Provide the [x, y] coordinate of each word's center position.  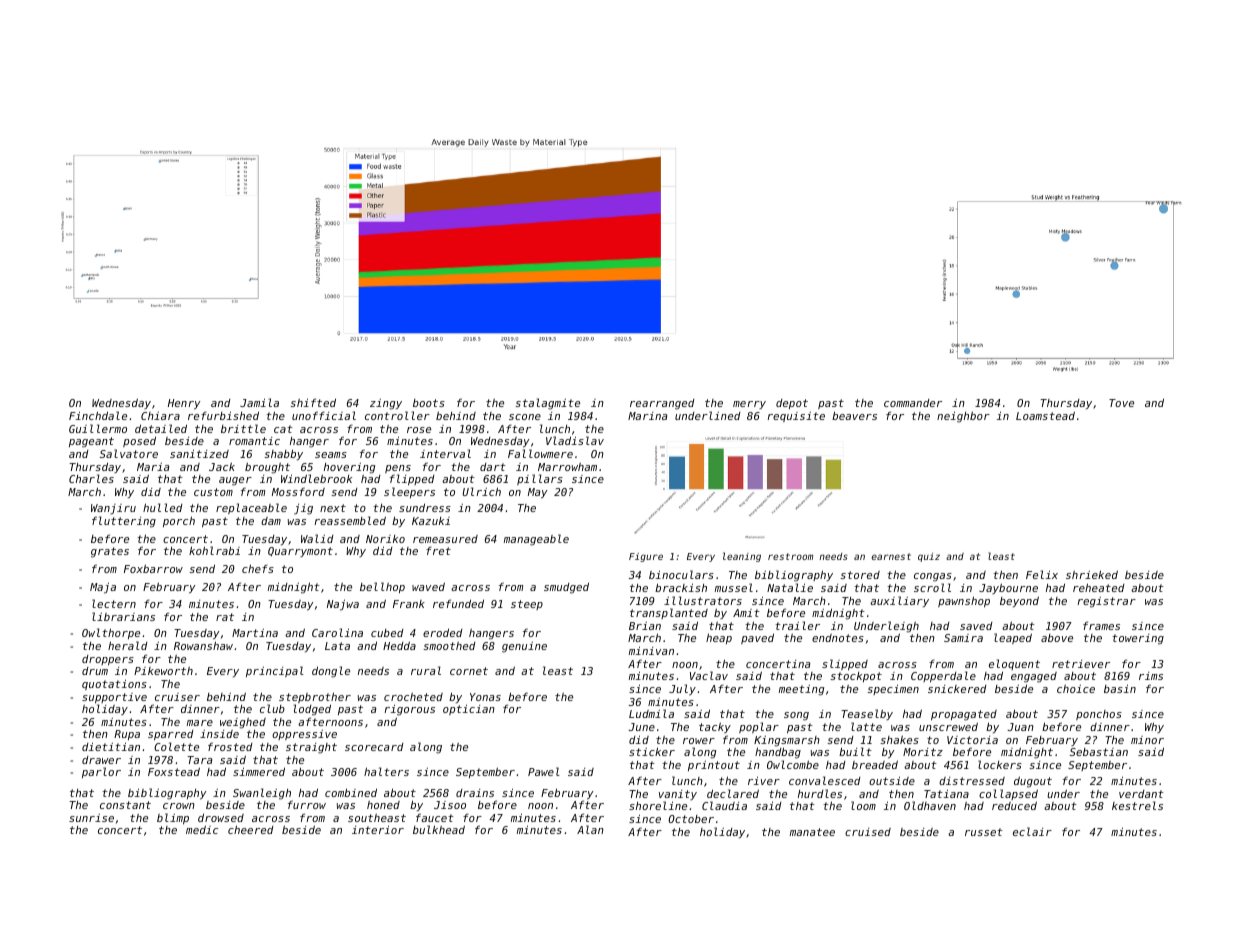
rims [1151, 676]
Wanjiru [113, 509]
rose [419, 430]
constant [125, 805]
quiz [929, 557]
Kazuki [431, 521]
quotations [114, 685]
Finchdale [98, 415]
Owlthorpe [111, 633]
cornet [469, 671]
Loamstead [1045, 415]
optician [469, 710]
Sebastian [1099, 752]
